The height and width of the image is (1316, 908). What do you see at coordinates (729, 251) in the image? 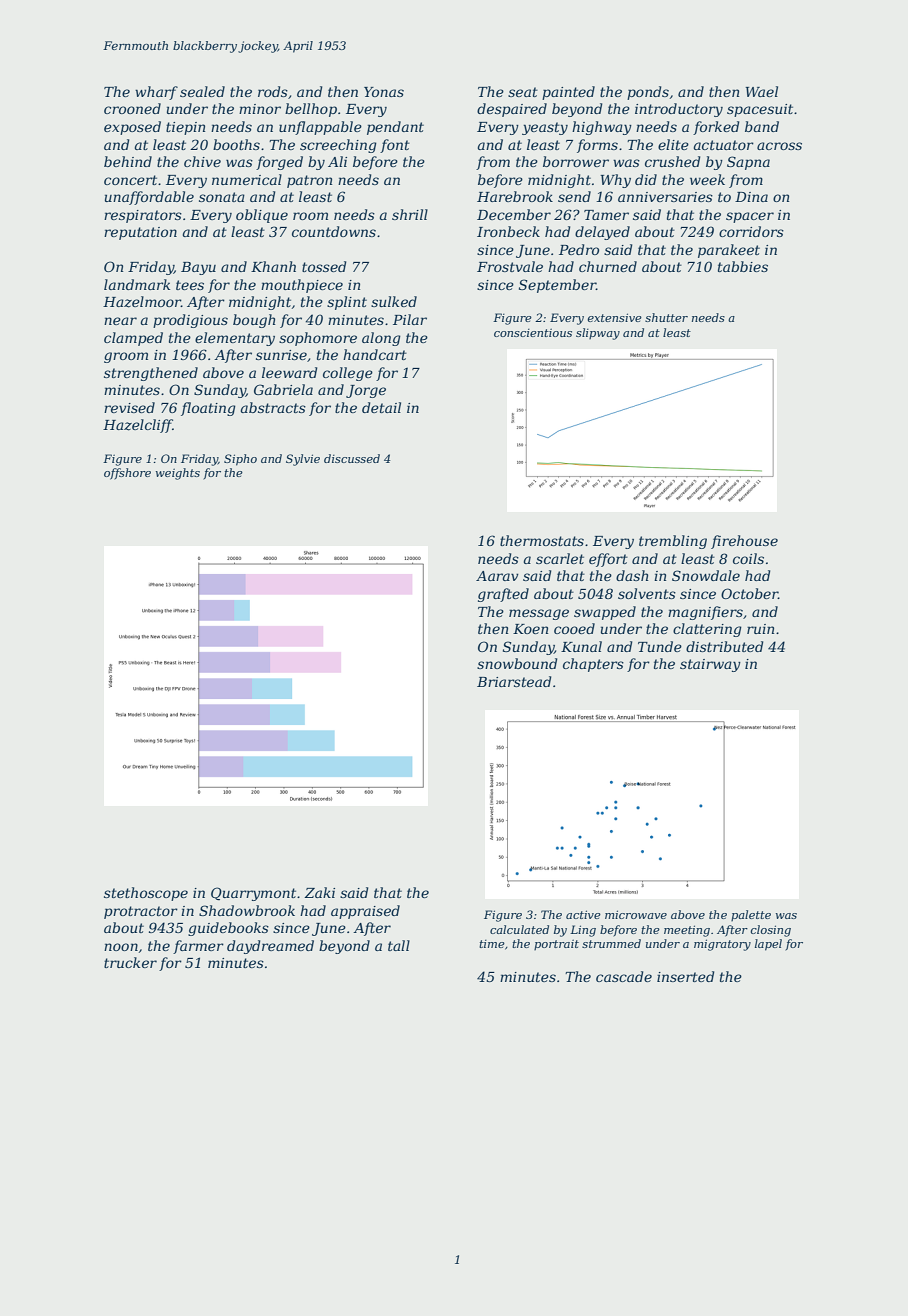
I see `parakeet` at bounding box center [729, 251].
